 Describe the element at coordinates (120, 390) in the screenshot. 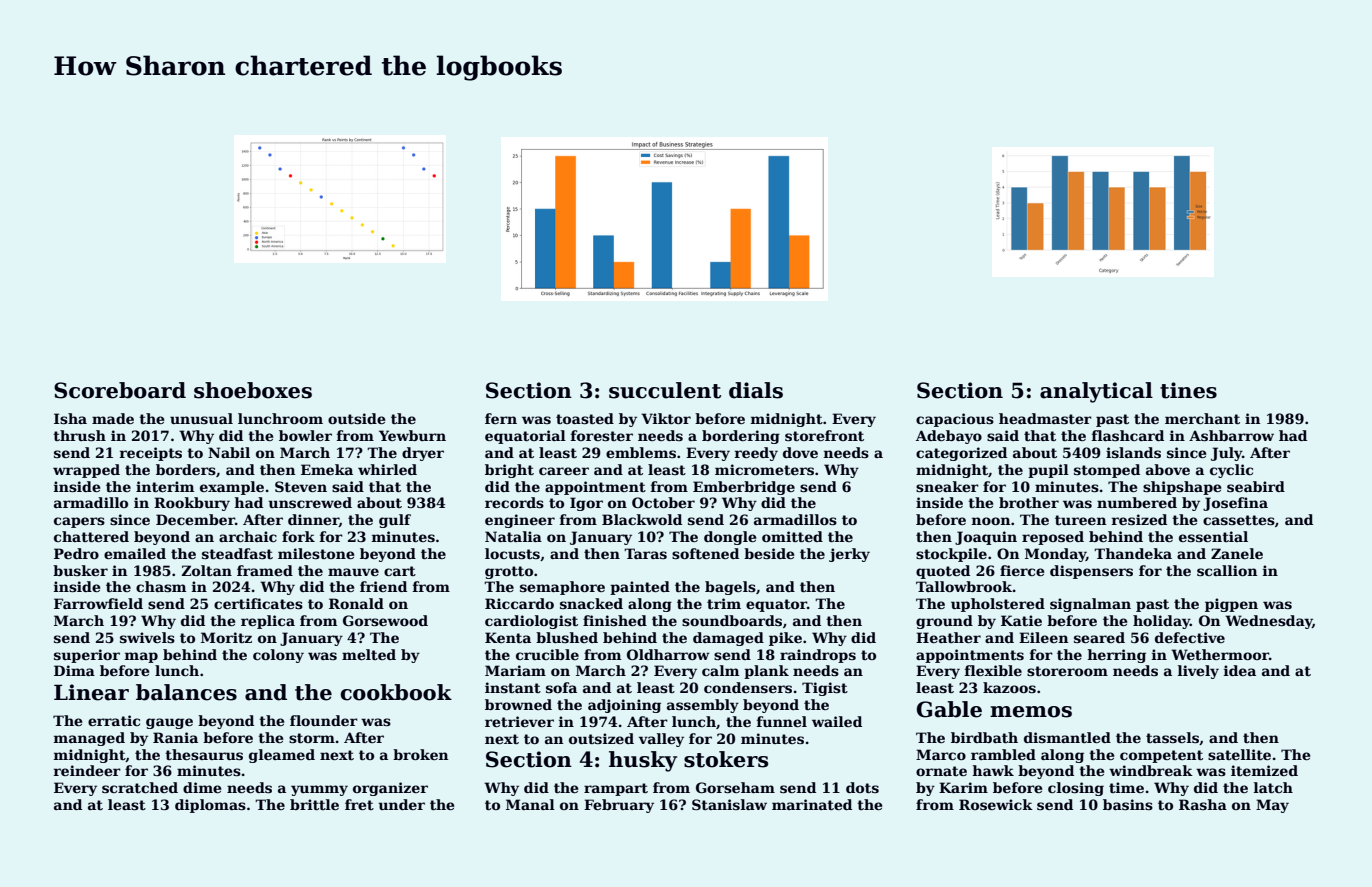

I see `Scoreboard` at that location.
